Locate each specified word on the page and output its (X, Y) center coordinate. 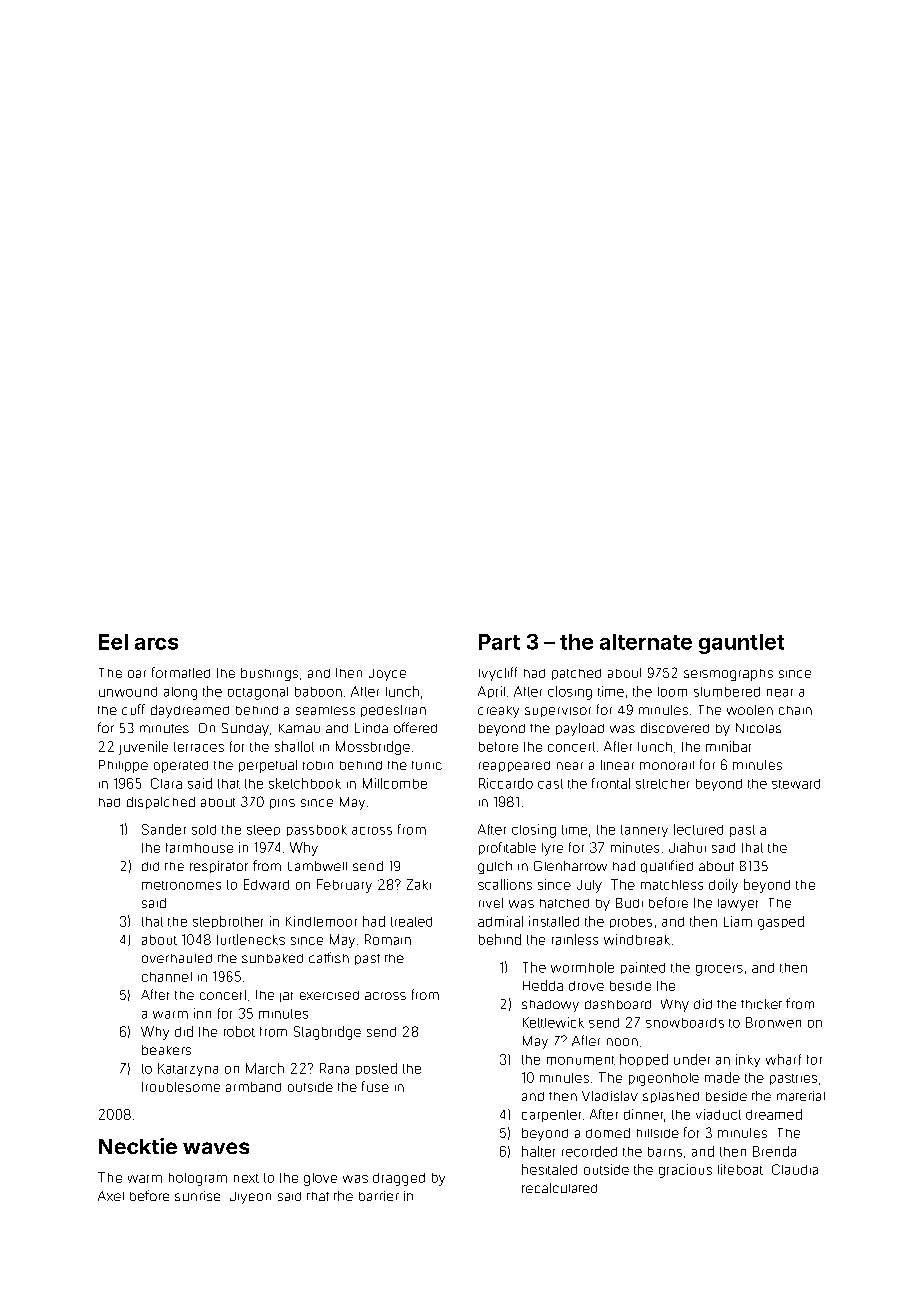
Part (499, 642)
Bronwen (773, 1022)
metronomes (181, 885)
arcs (156, 644)
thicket (761, 1004)
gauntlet (741, 644)
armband (253, 1087)
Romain (388, 939)
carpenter (551, 1116)
